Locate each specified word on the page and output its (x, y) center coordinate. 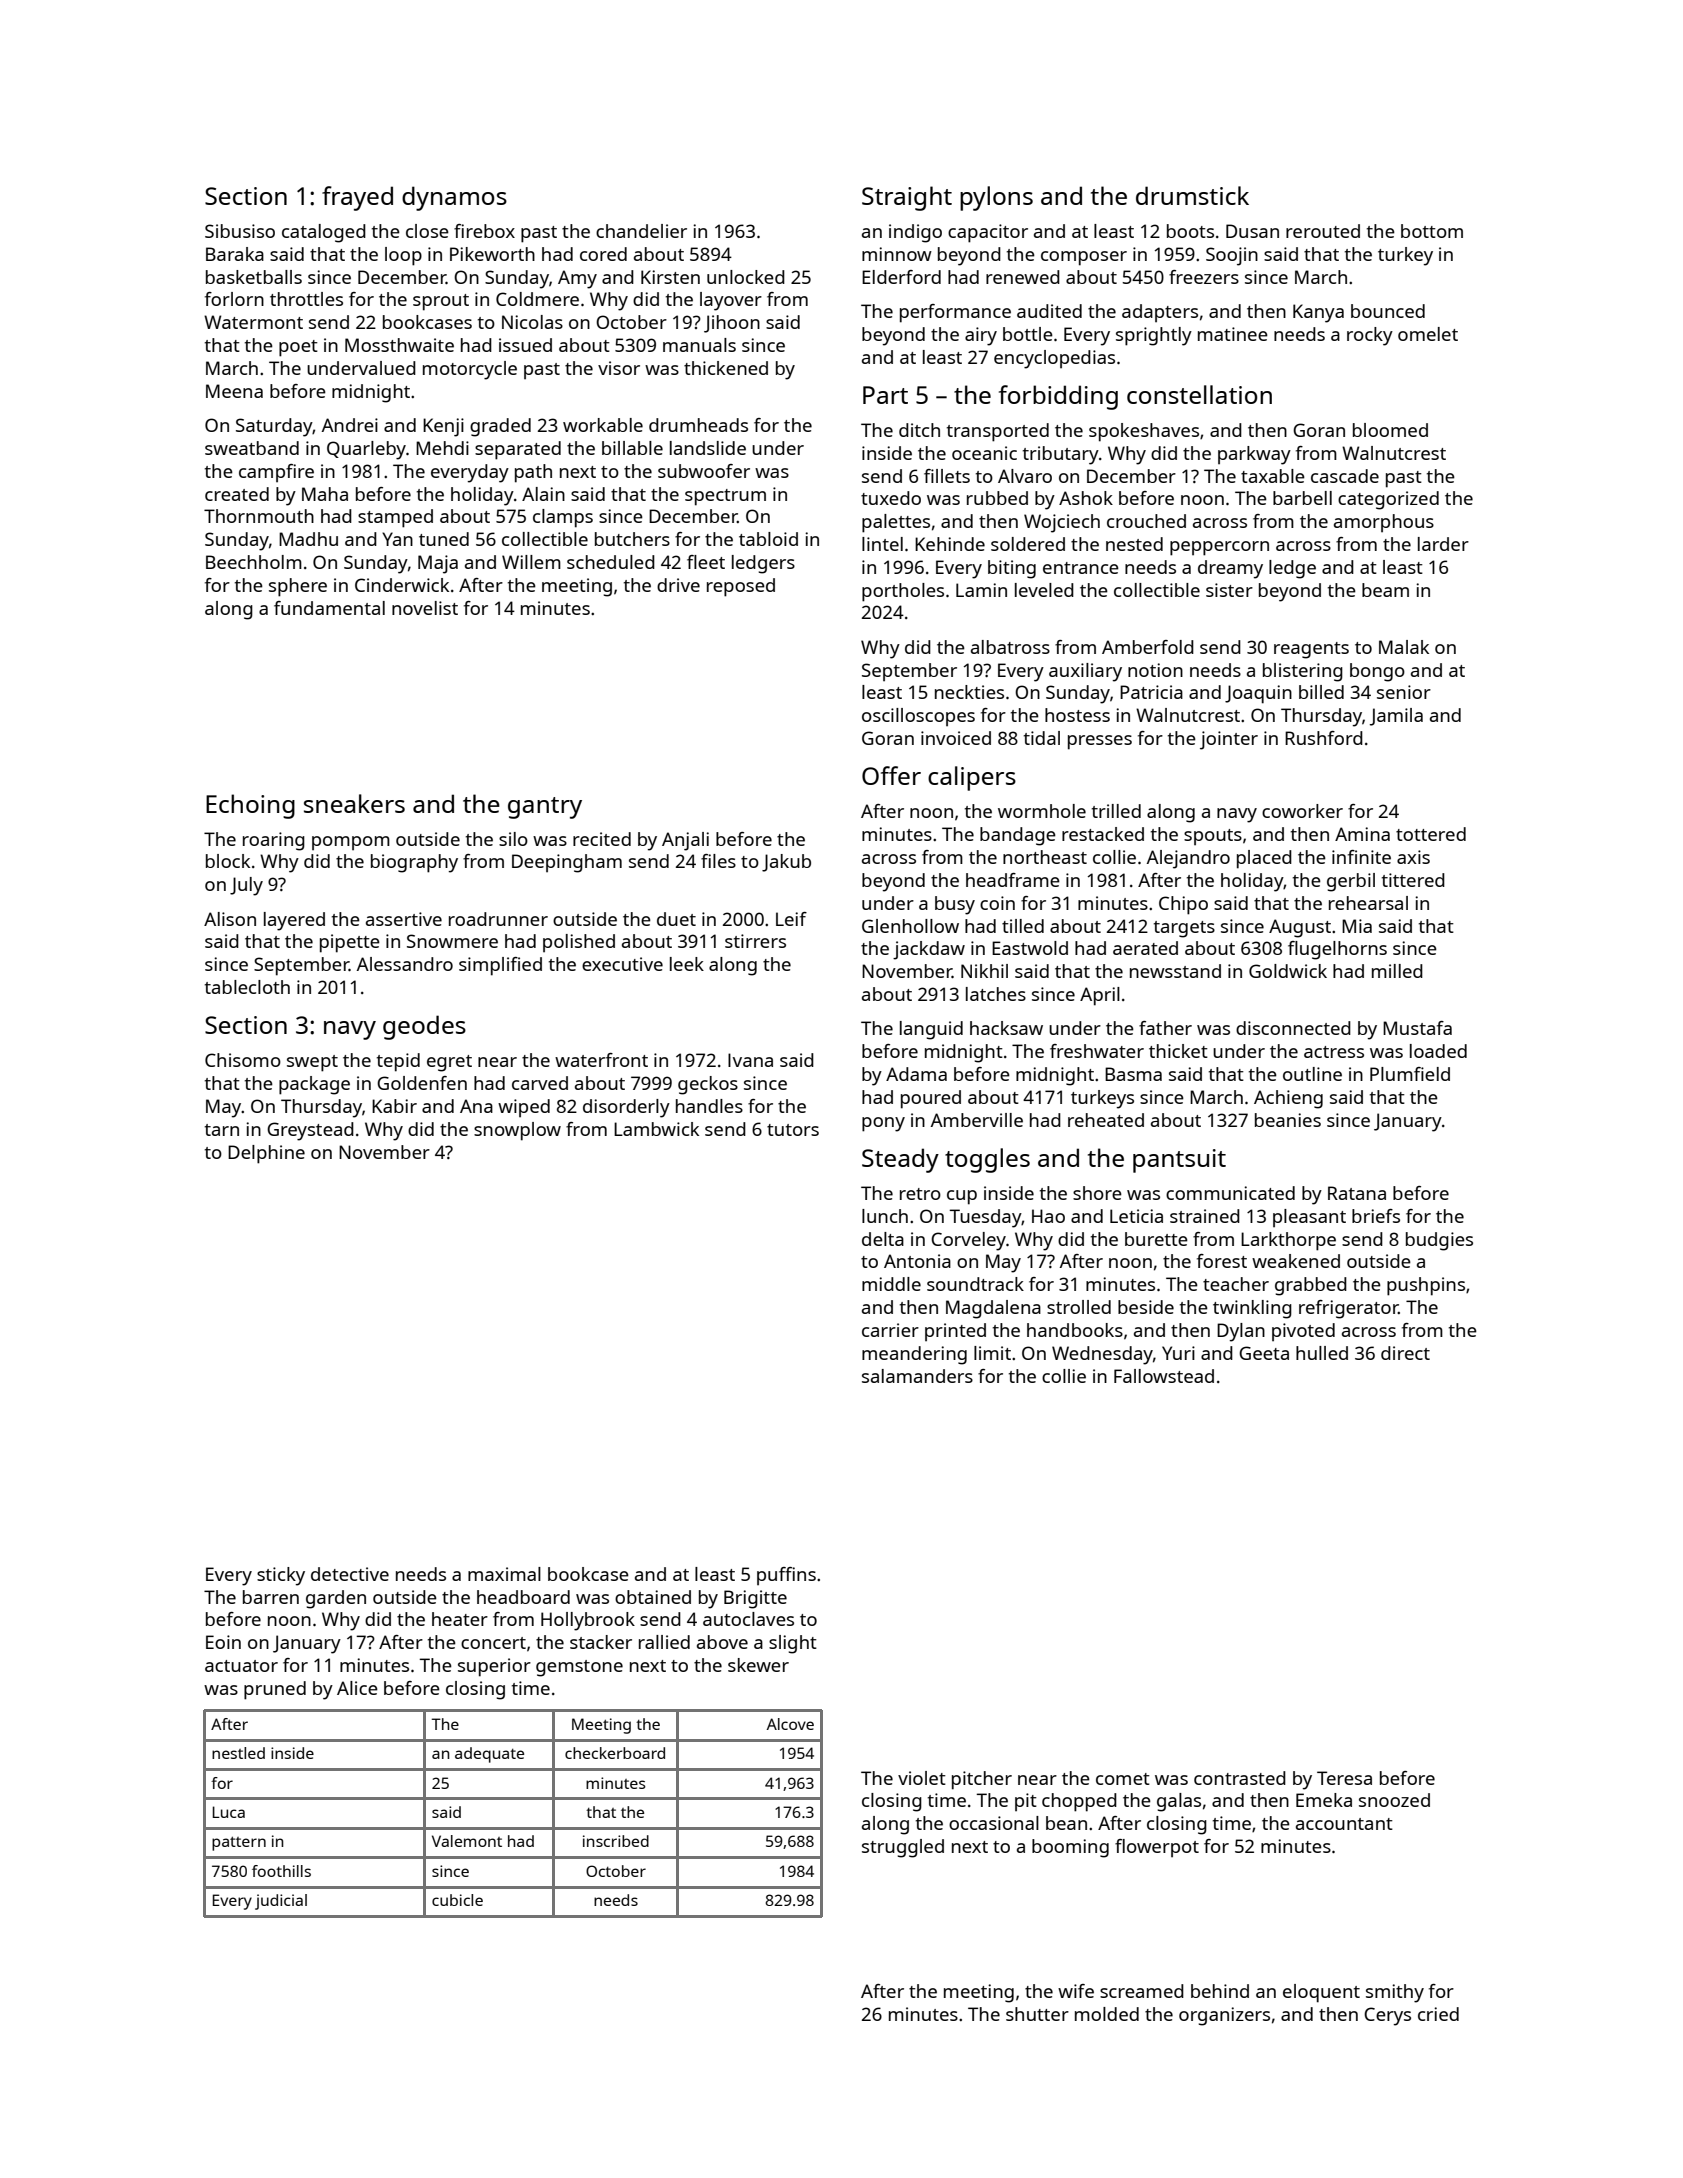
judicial (281, 1902)
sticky (281, 1576)
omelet (1428, 334)
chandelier (641, 231)
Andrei (350, 425)
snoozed (1394, 1800)
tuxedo (891, 498)
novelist (425, 608)
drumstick (1192, 195)
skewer (758, 1665)
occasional (994, 1823)
